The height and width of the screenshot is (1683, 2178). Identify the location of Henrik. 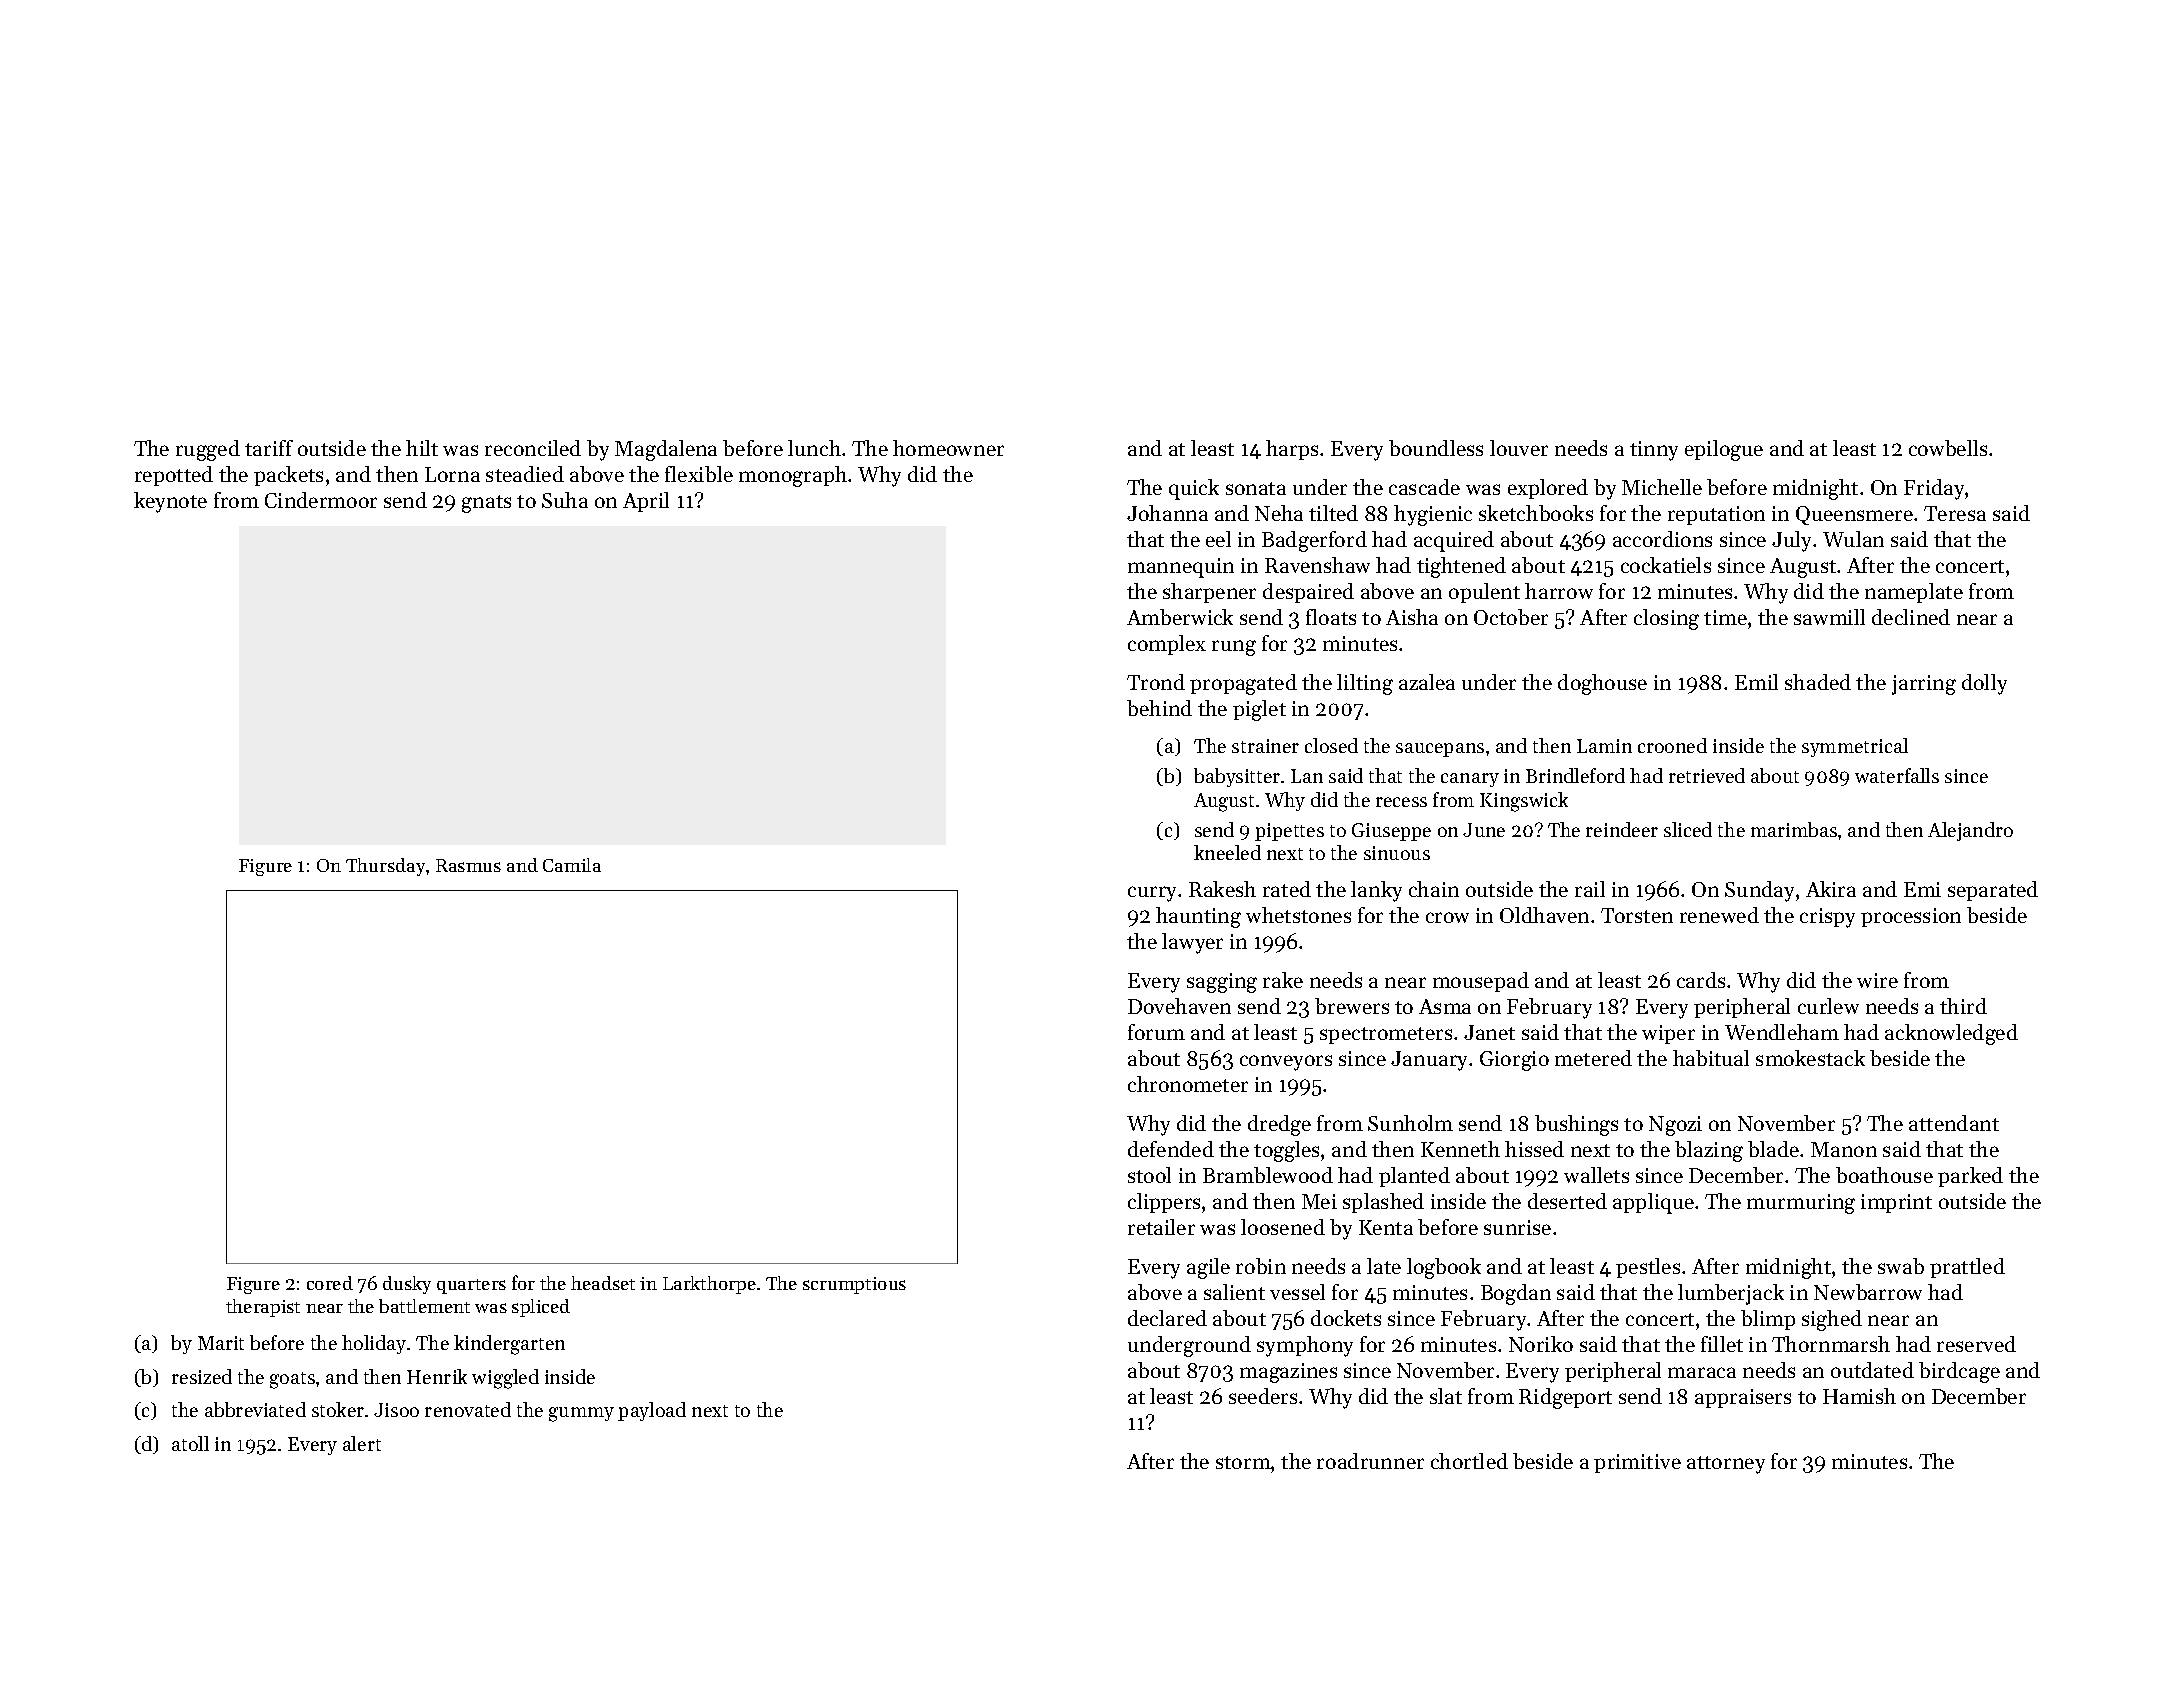
(437, 1376).
